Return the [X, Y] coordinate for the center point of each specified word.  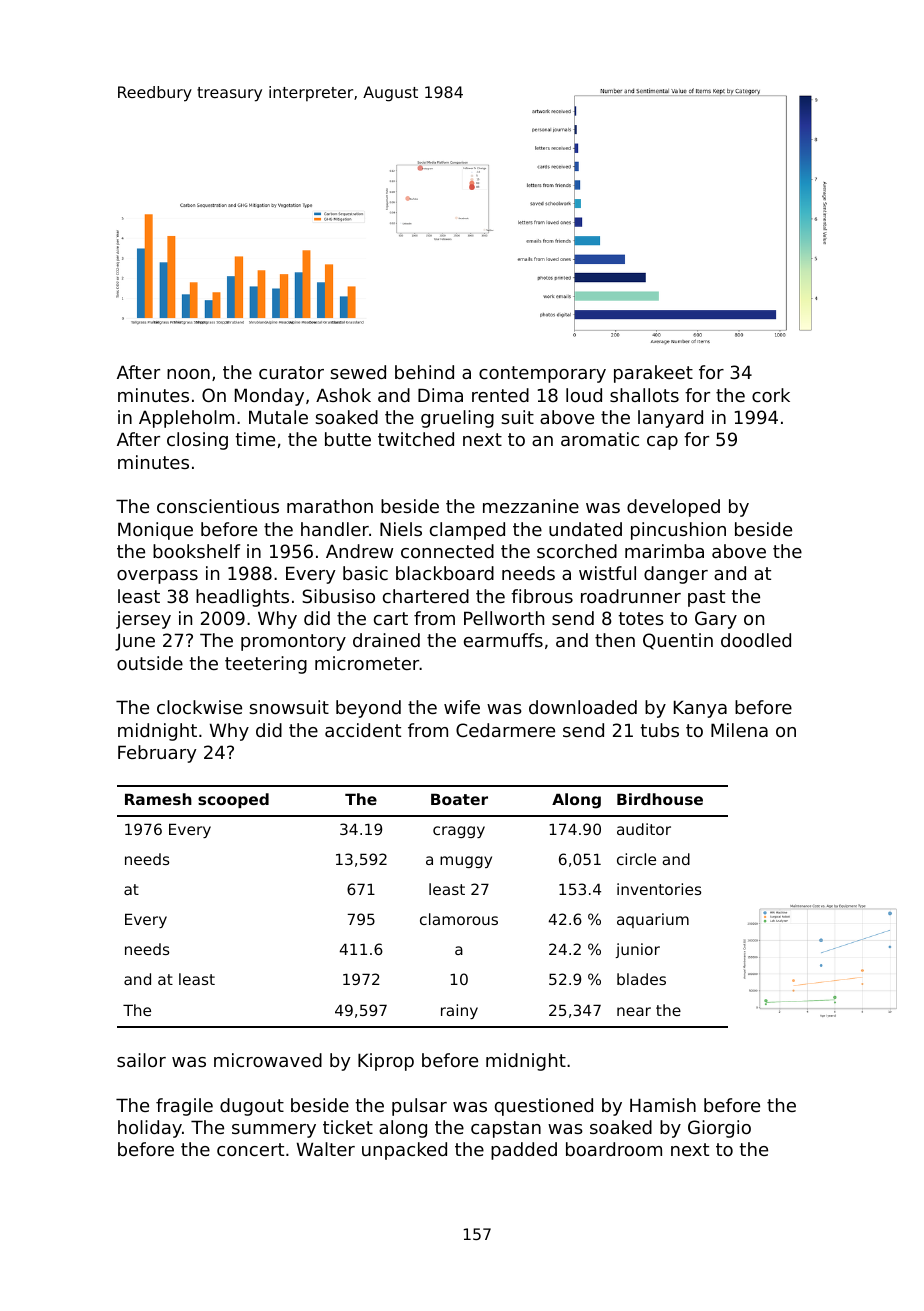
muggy [466, 862]
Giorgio [719, 1129]
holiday [150, 1129]
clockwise [199, 707]
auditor [644, 829]
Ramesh [158, 799]
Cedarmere [505, 730]
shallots [644, 395]
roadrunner [631, 596]
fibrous [542, 596]
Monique [155, 531]
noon [188, 374]
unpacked [404, 1151]
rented [500, 395]
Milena [739, 730]
